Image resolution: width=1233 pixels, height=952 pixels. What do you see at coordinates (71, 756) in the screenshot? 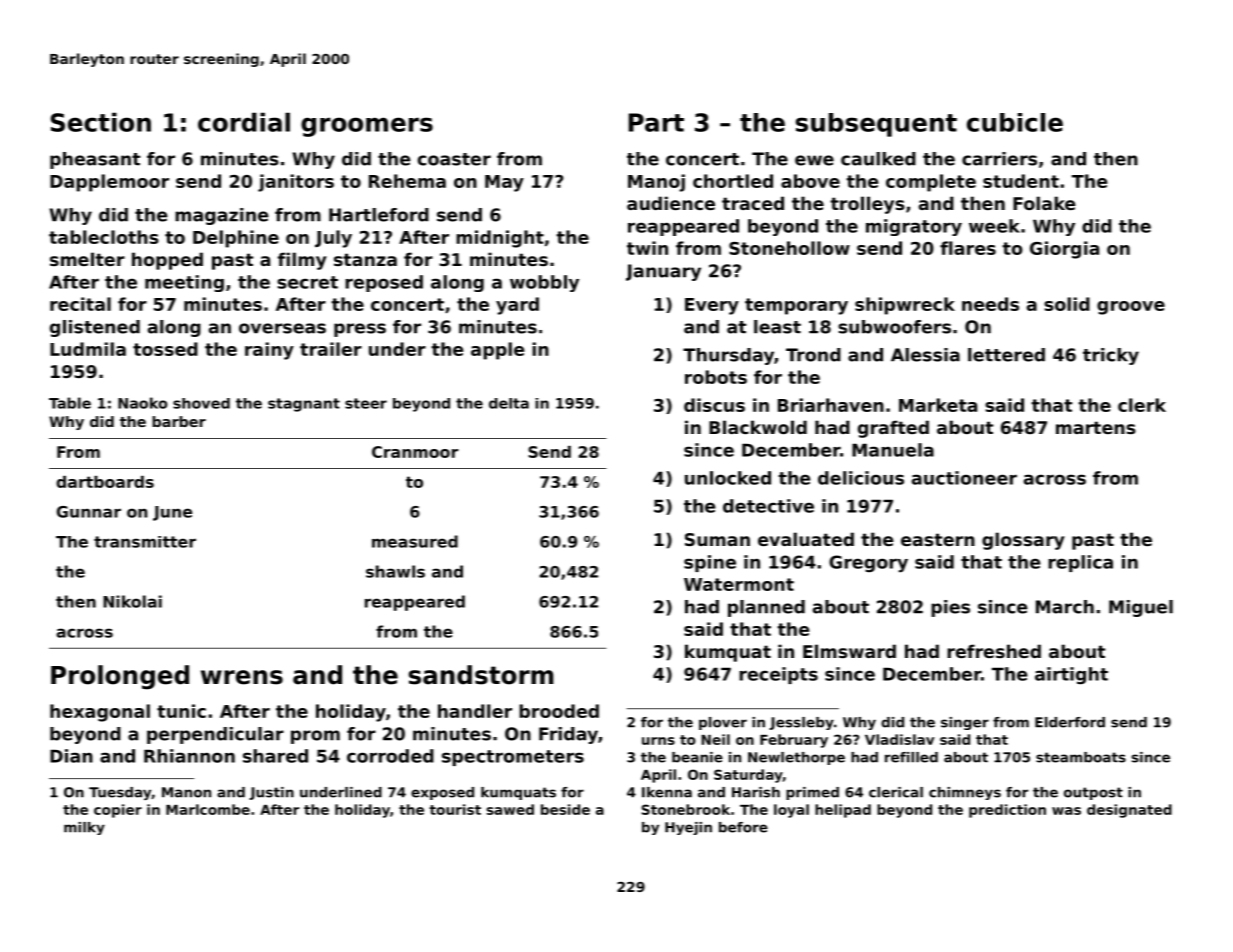
I see `Dian` at bounding box center [71, 756].
